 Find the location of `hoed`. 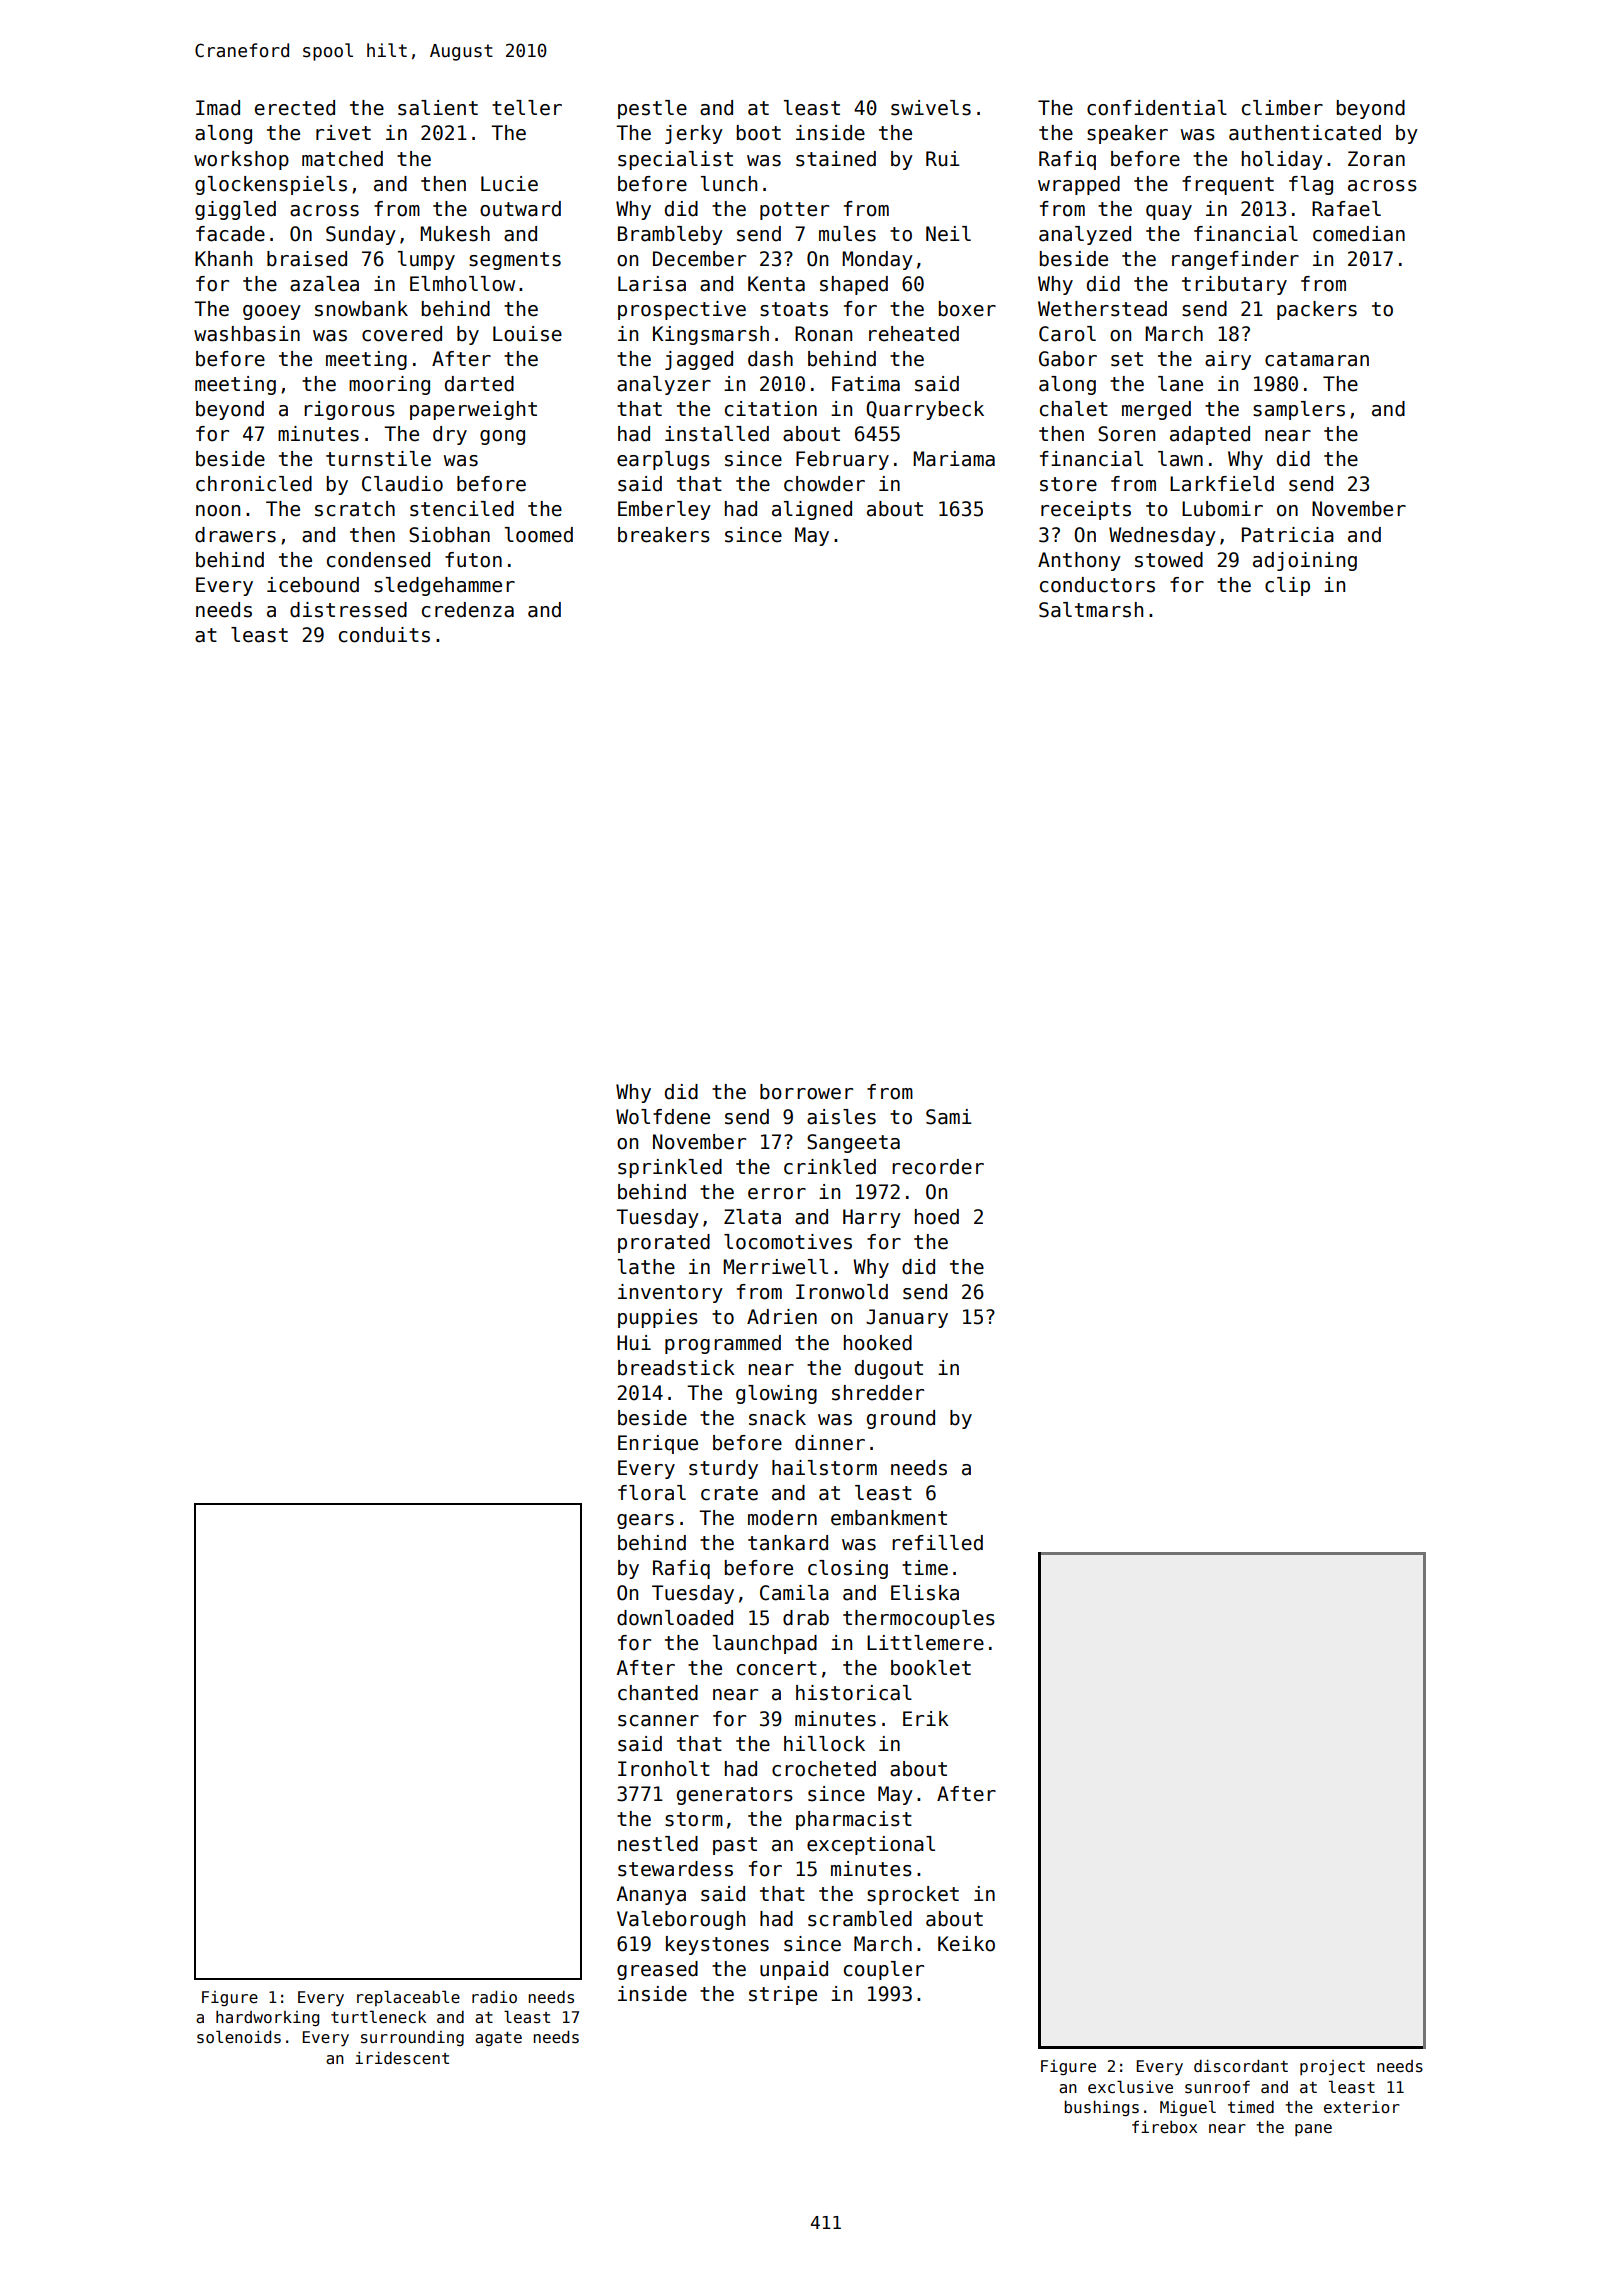

hoed is located at coordinates (937, 1217).
